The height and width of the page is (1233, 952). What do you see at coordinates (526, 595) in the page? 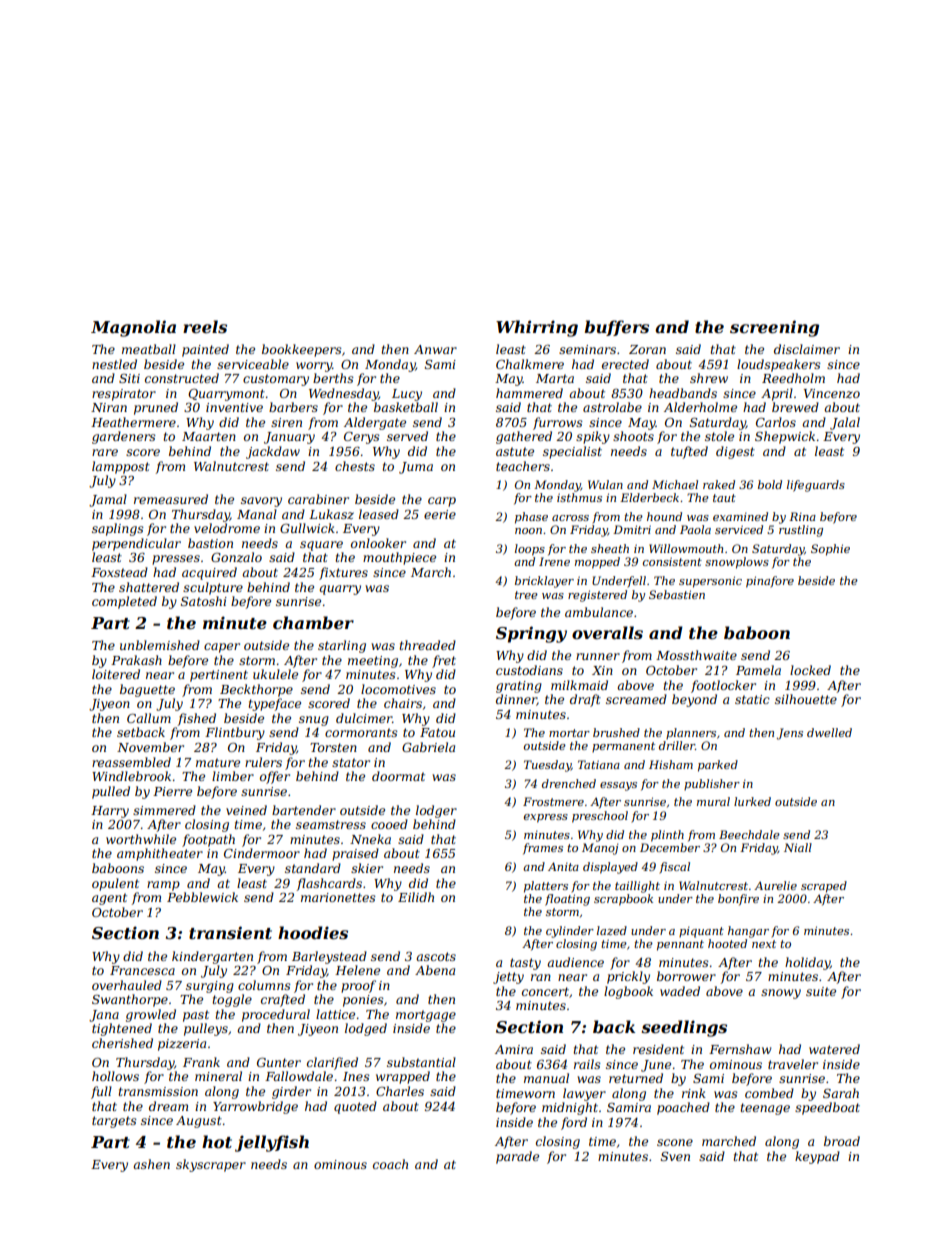
I see `tree` at bounding box center [526, 595].
